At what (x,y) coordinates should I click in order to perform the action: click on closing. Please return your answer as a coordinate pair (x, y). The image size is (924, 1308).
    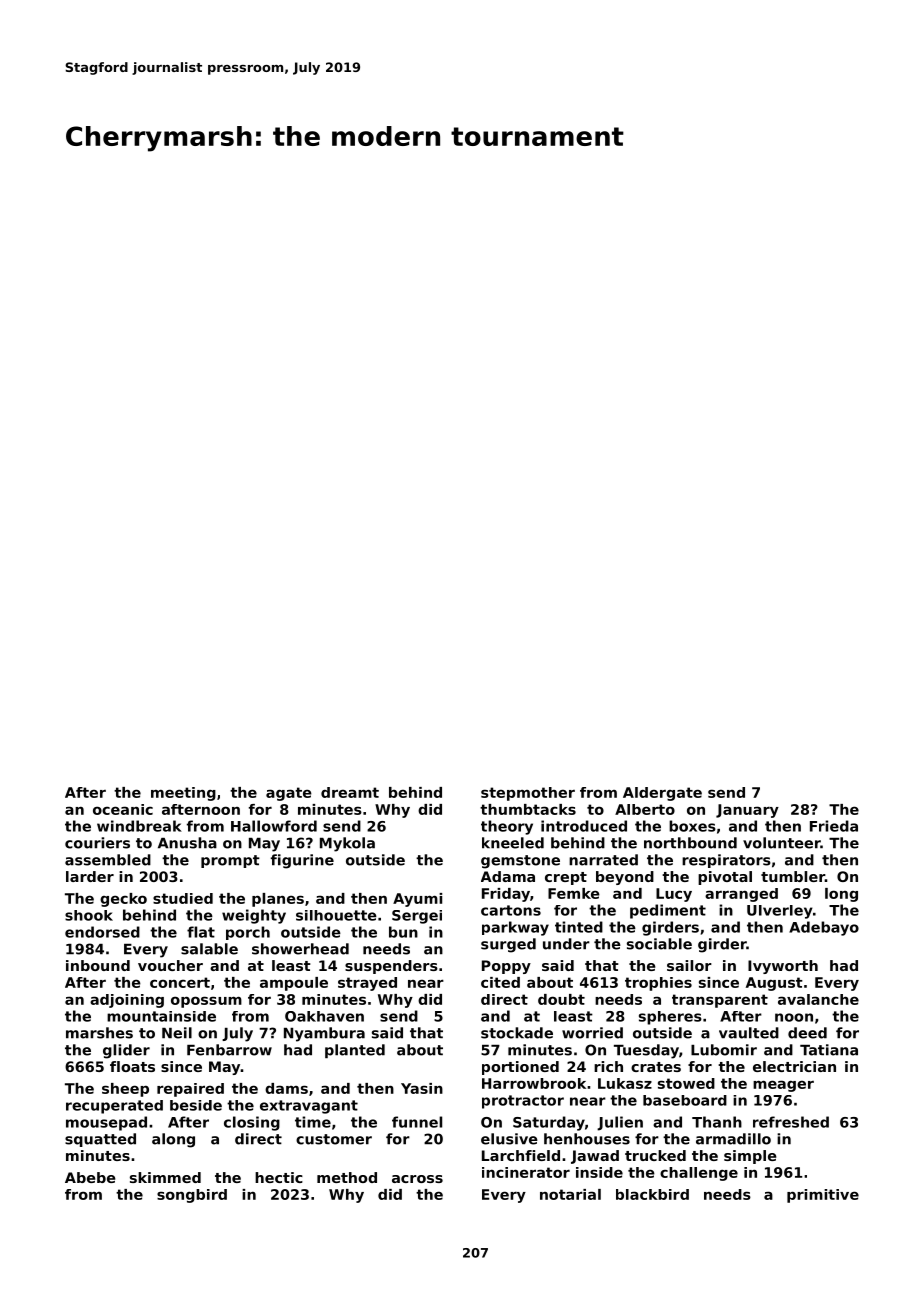
    Looking at the image, I should click on (252, 1123).
